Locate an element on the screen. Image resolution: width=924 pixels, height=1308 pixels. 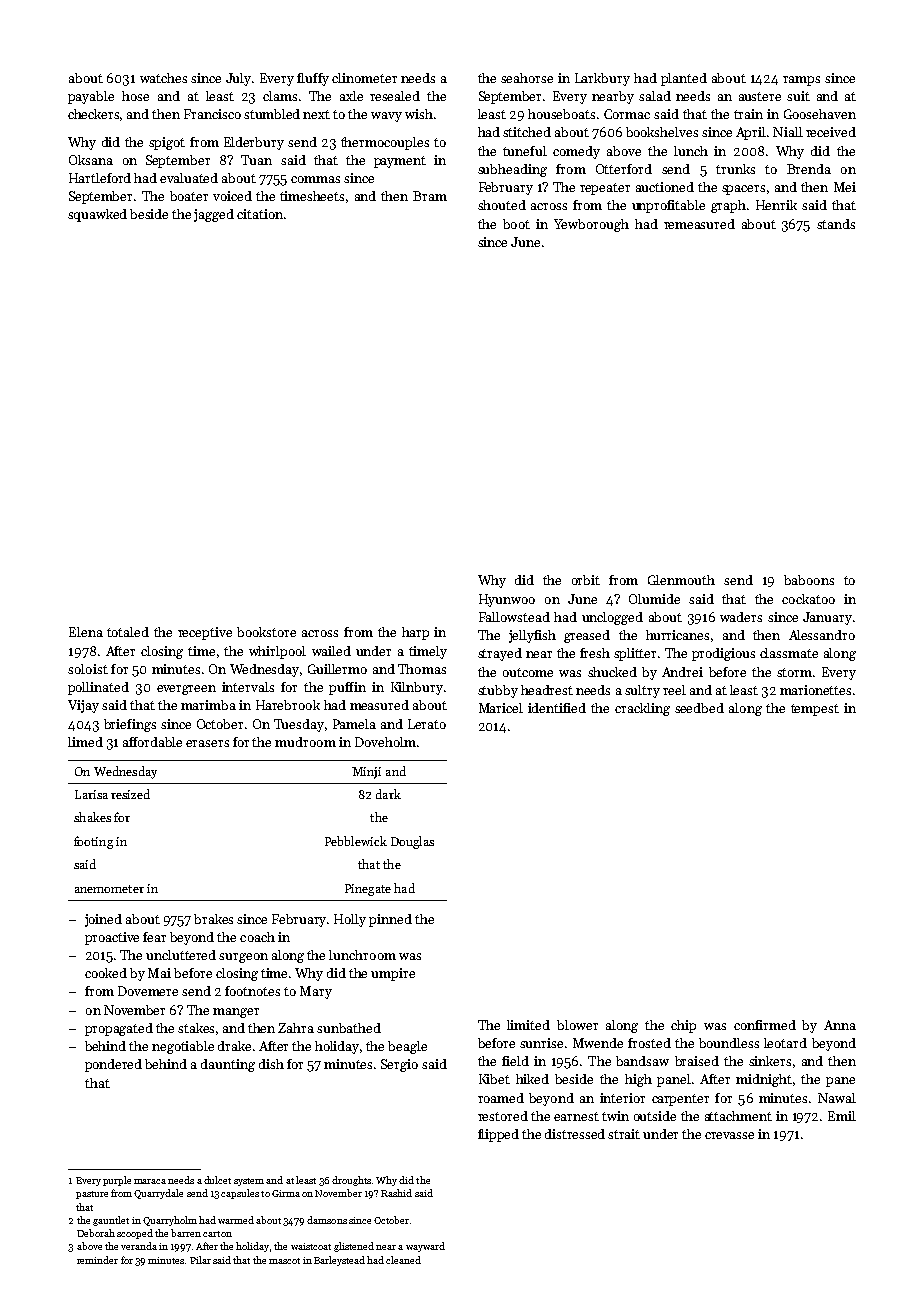
pondered is located at coordinates (113, 1065).
